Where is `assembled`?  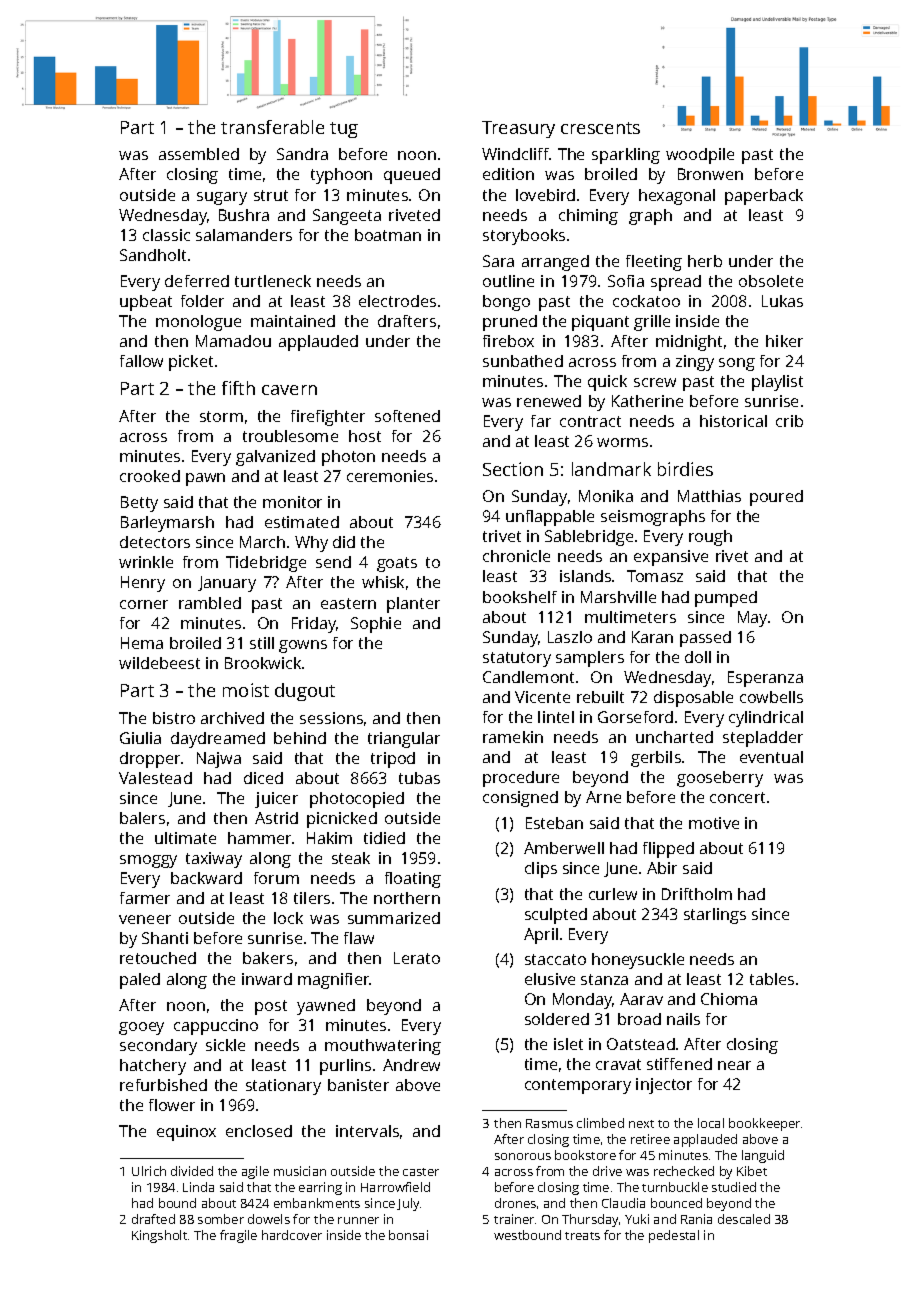
assembled is located at coordinates (199, 154).
